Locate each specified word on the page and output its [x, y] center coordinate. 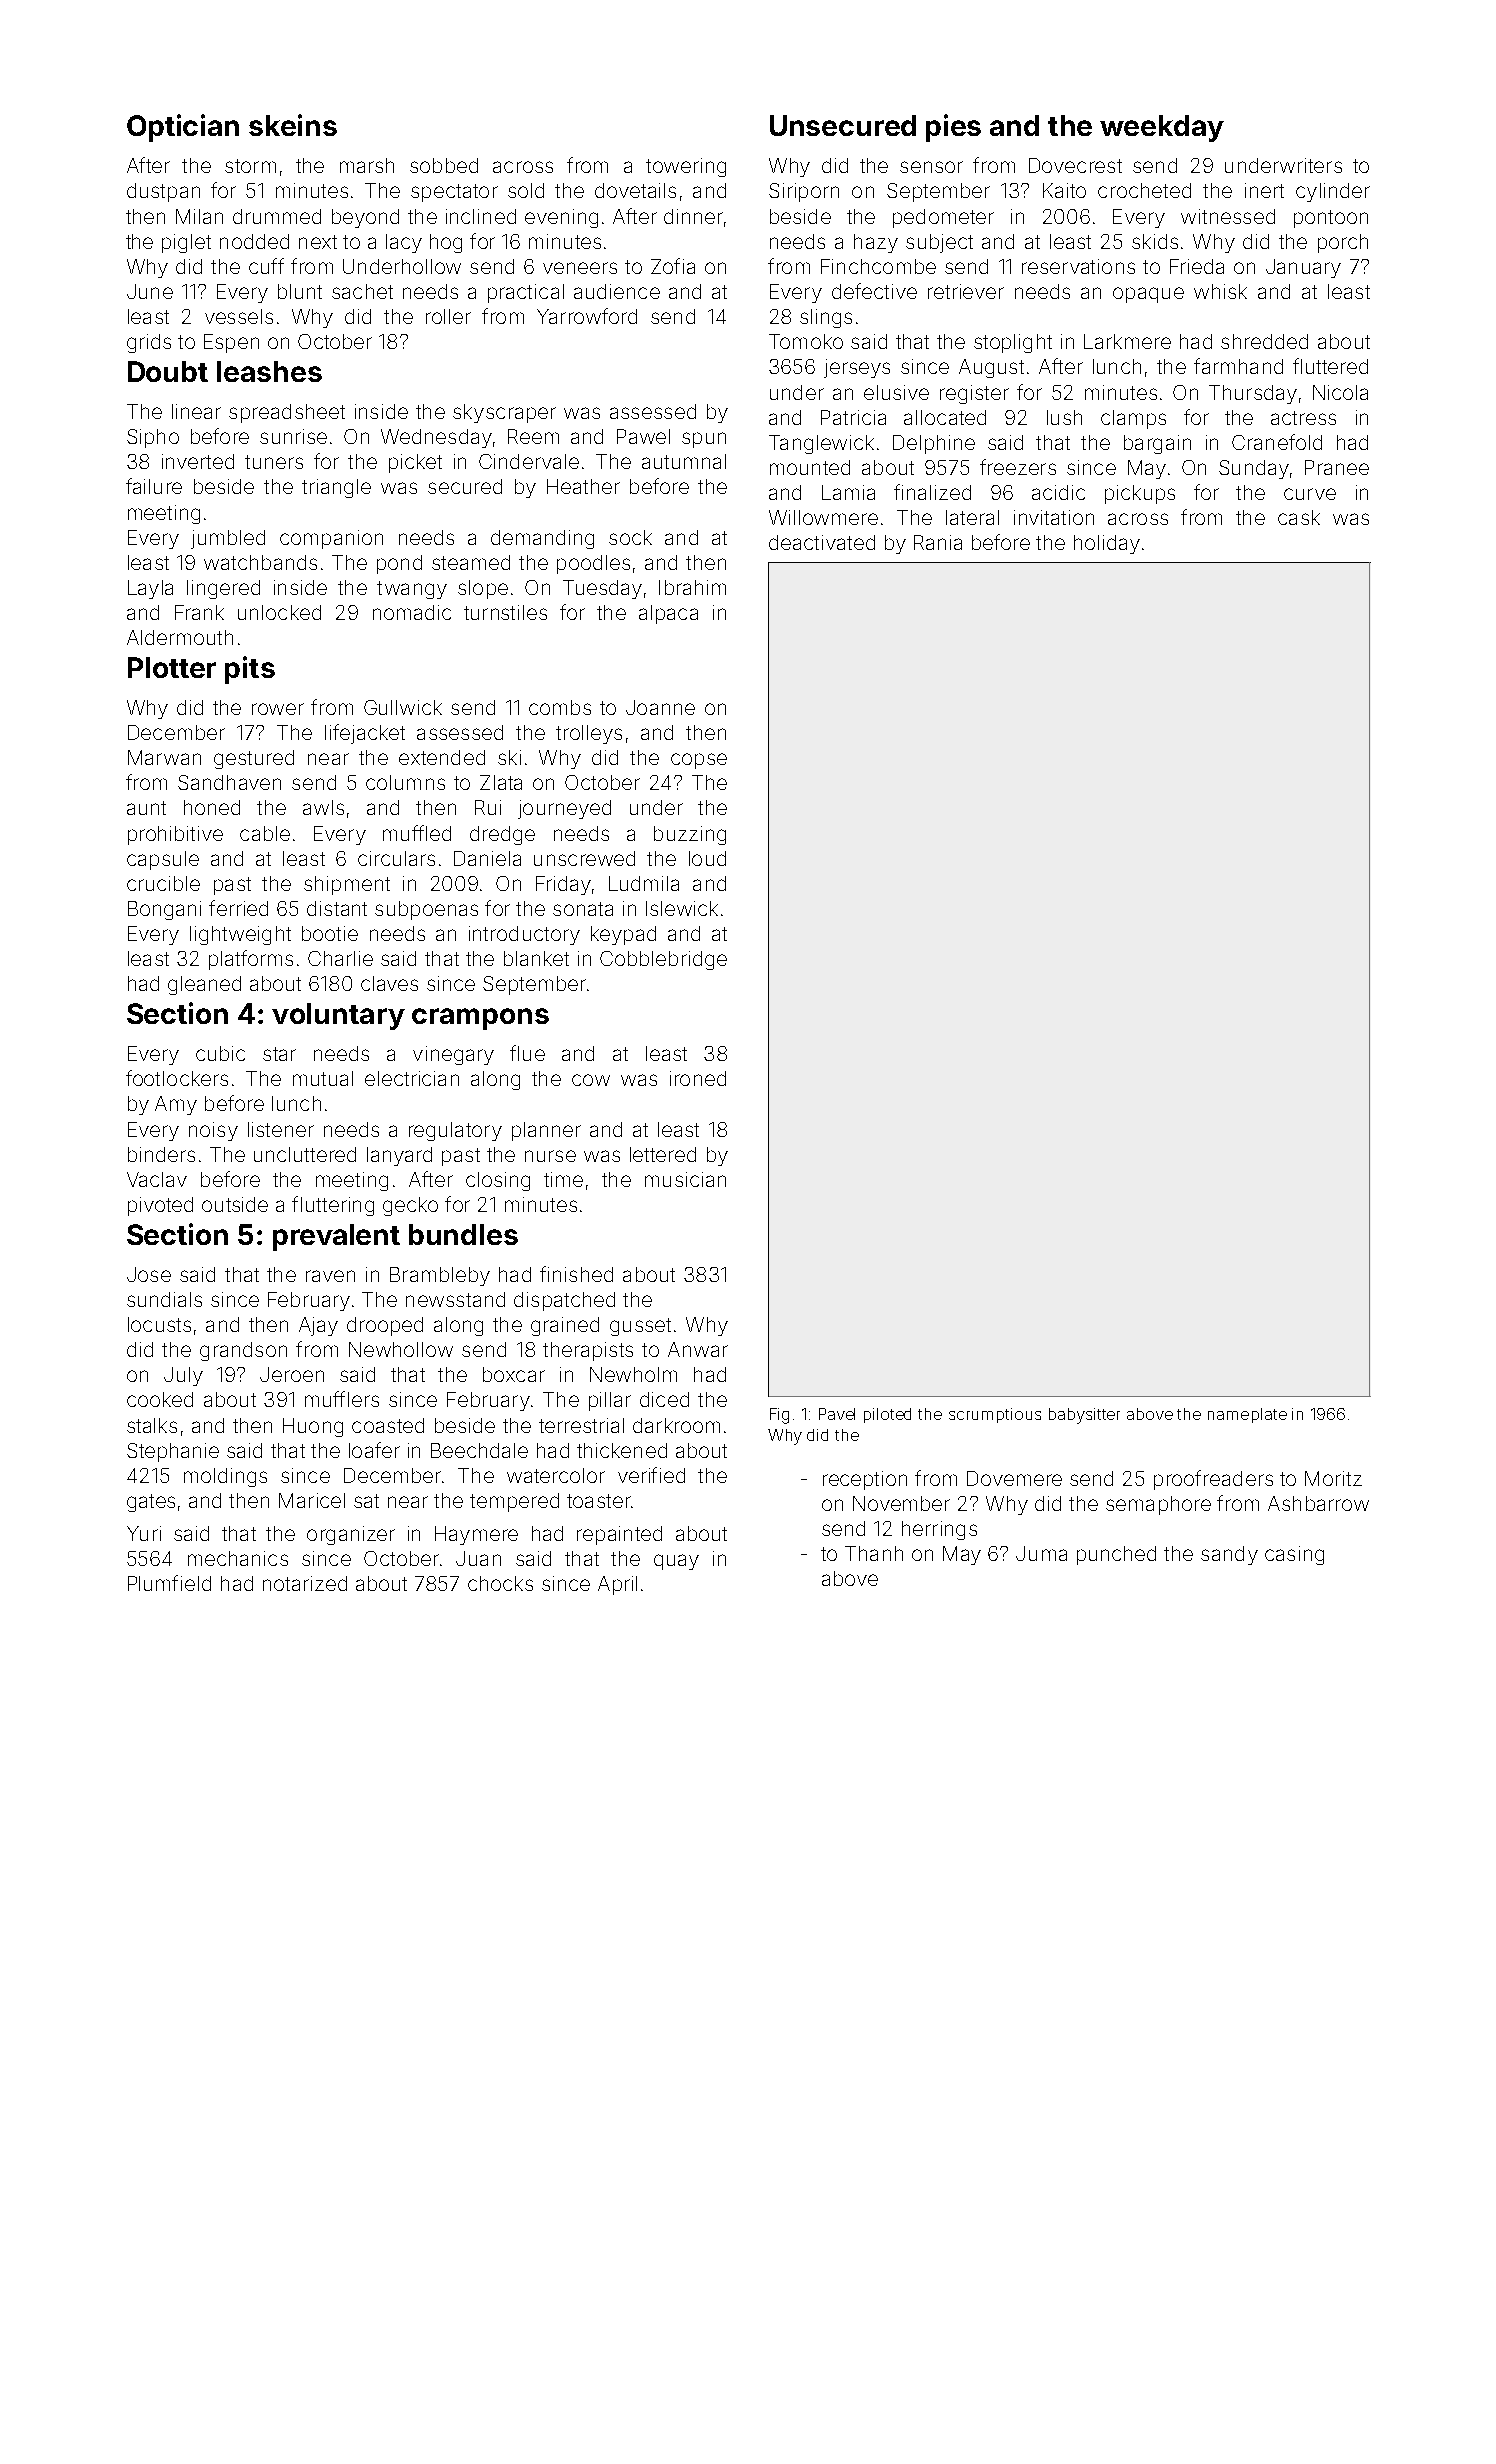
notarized [305, 1583]
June [150, 291]
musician [685, 1179]
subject [939, 243]
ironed [698, 1078]
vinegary [453, 1055]
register [974, 394]
